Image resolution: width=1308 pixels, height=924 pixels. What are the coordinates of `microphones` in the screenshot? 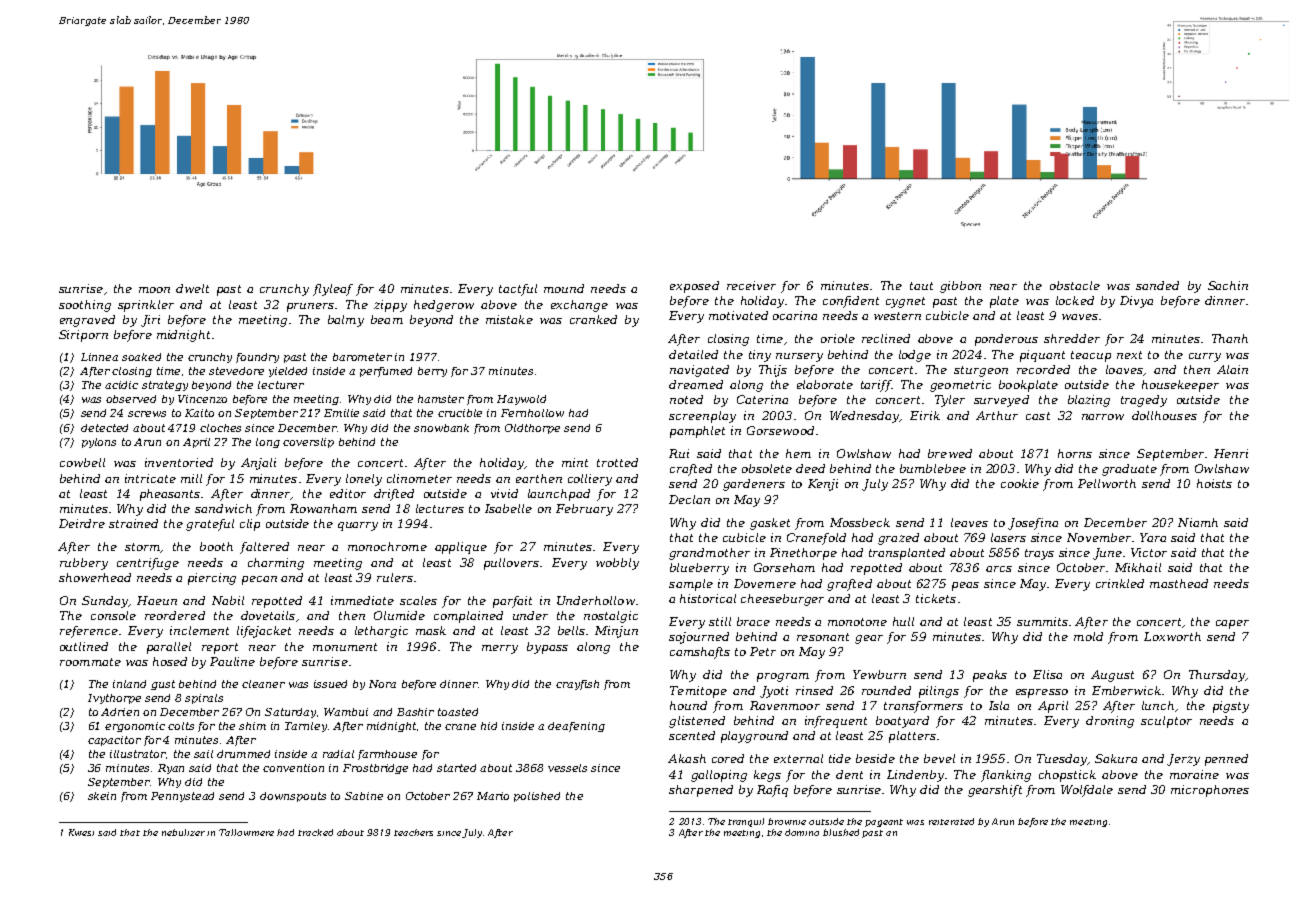 It's located at (1210, 791).
